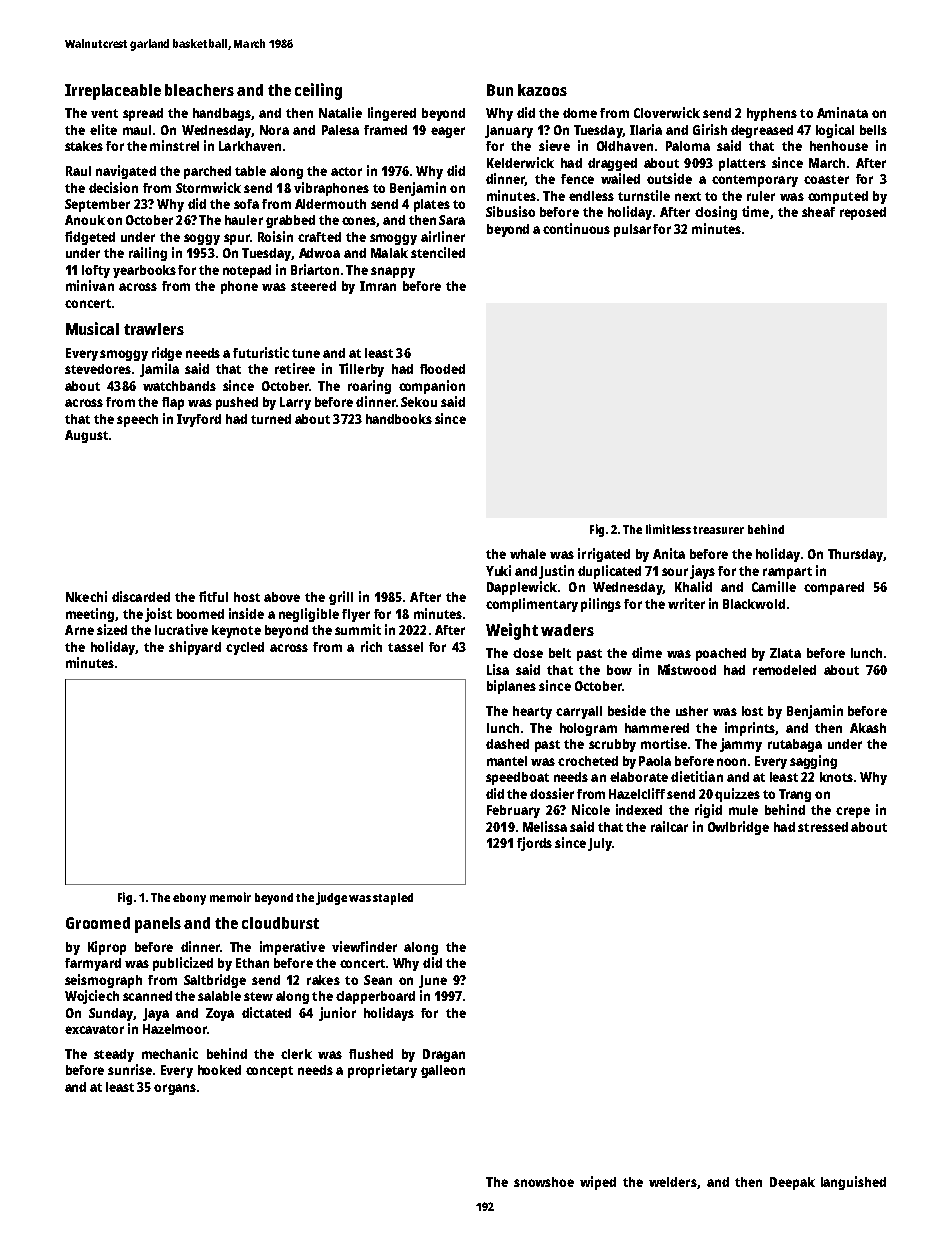 The height and width of the document is (1233, 952). What do you see at coordinates (399, 419) in the document?
I see `handbooks` at bounding box center [399, 419].
